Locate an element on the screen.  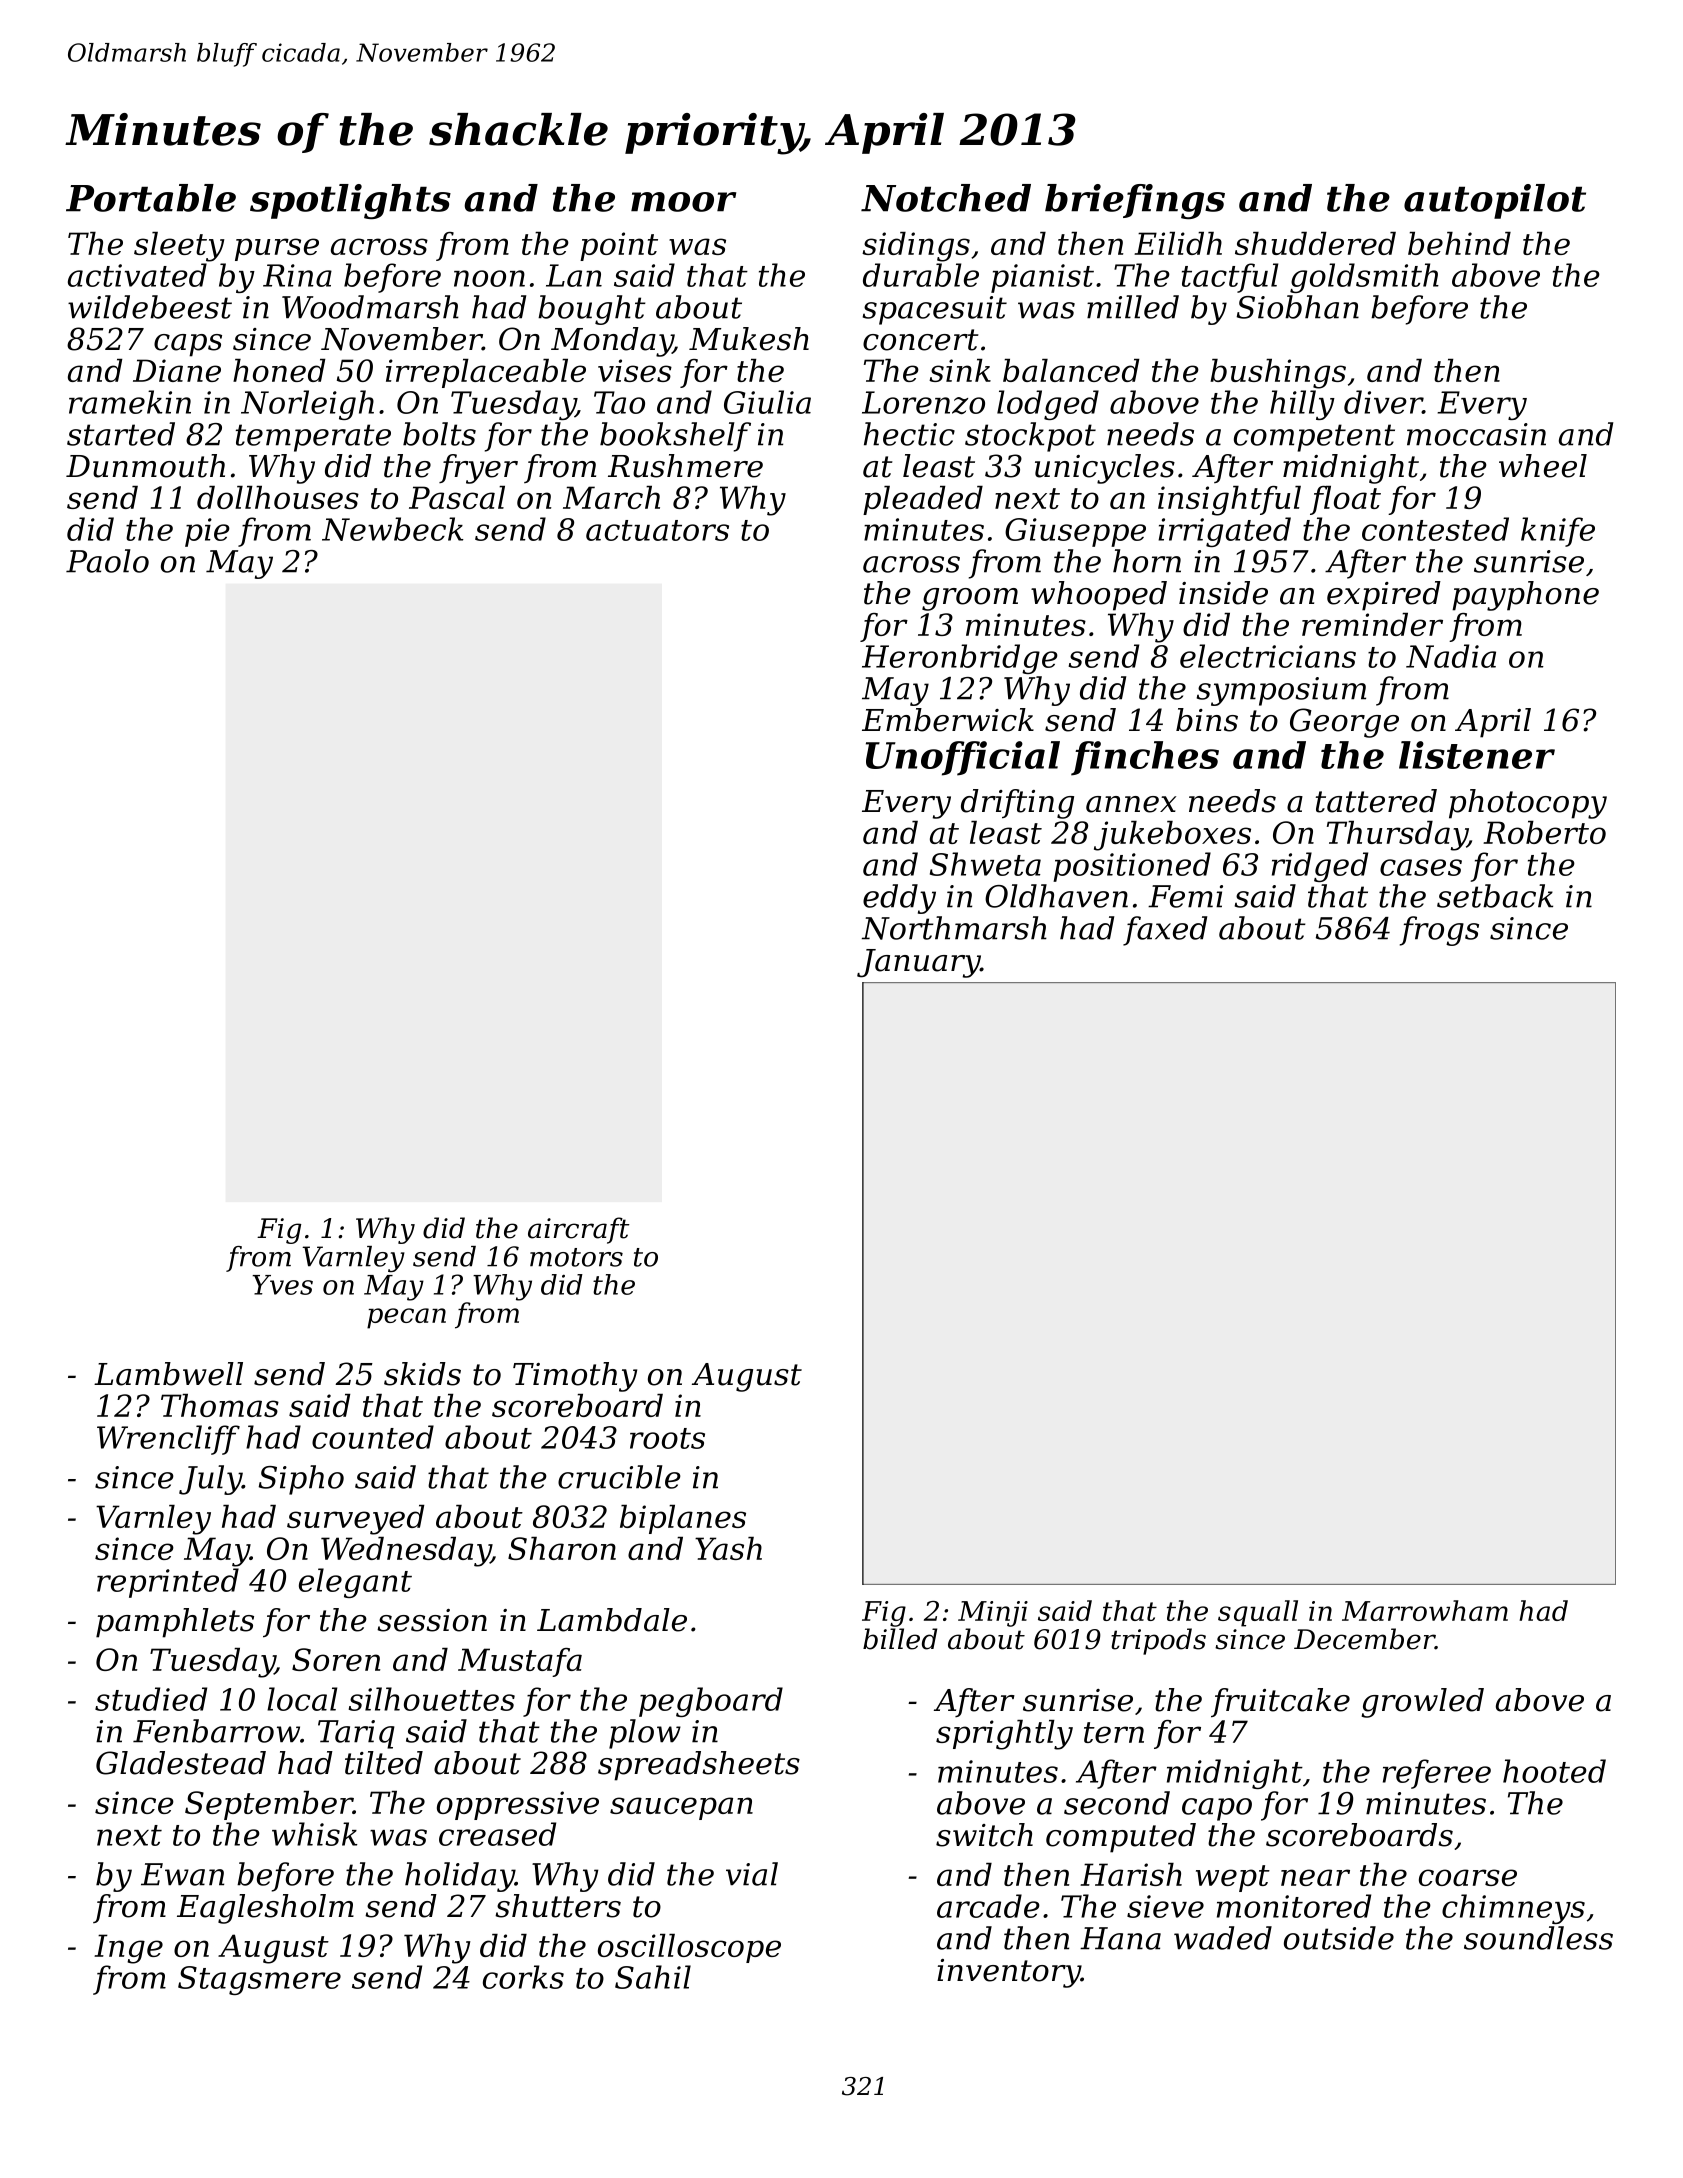
goldsmith is located at coordinates (1364, 278).
